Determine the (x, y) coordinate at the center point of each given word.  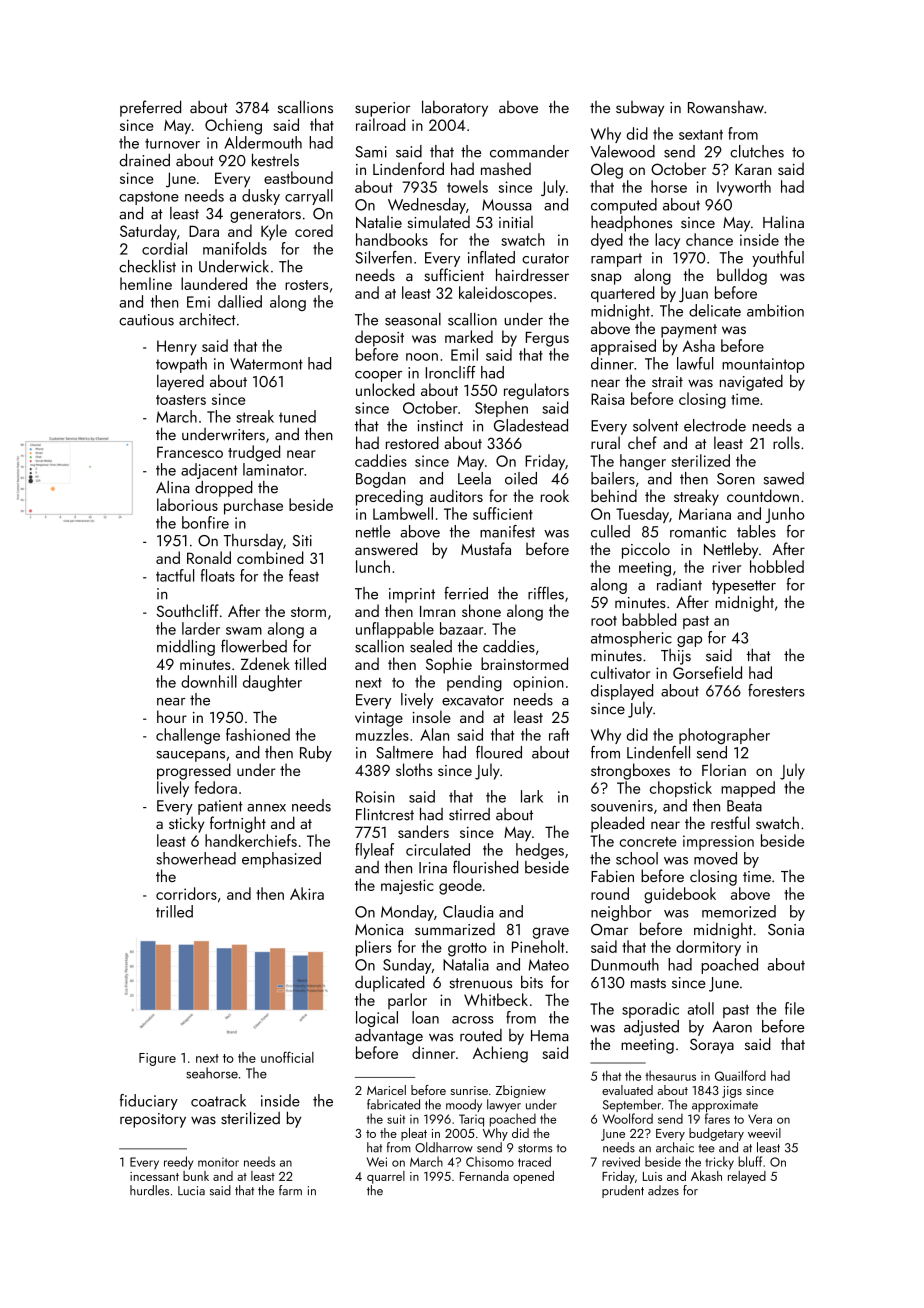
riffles (546, 593)
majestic (407, 887)
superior (382, 109)
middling (186, 648)
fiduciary (149, 1102)
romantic (698, 532)
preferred (150, 108)
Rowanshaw (726, 107)
